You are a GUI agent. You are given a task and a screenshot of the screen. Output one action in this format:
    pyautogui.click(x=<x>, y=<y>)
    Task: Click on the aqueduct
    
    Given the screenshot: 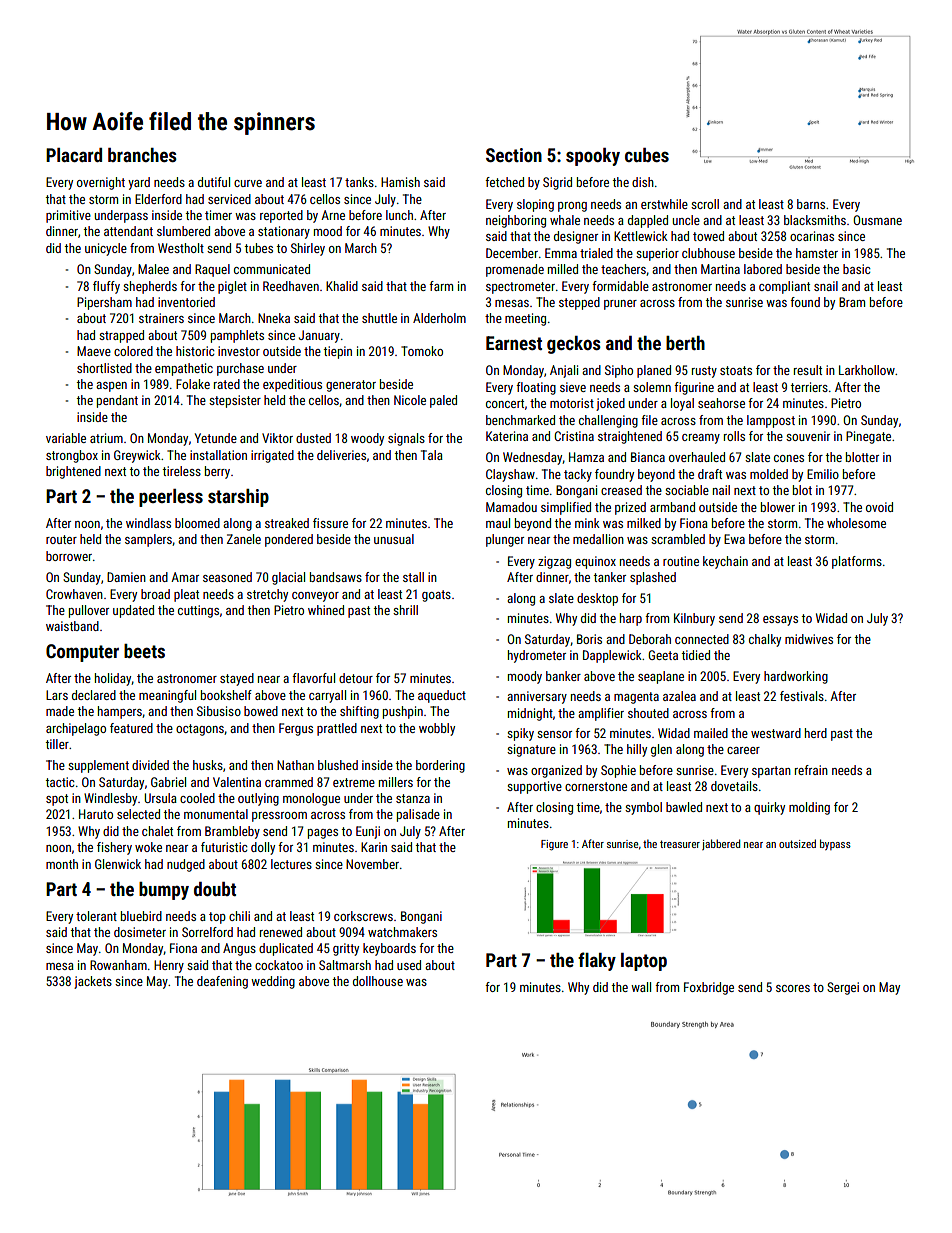 What is the action you would take?
    pyautogui.click(x=442, y=696)
